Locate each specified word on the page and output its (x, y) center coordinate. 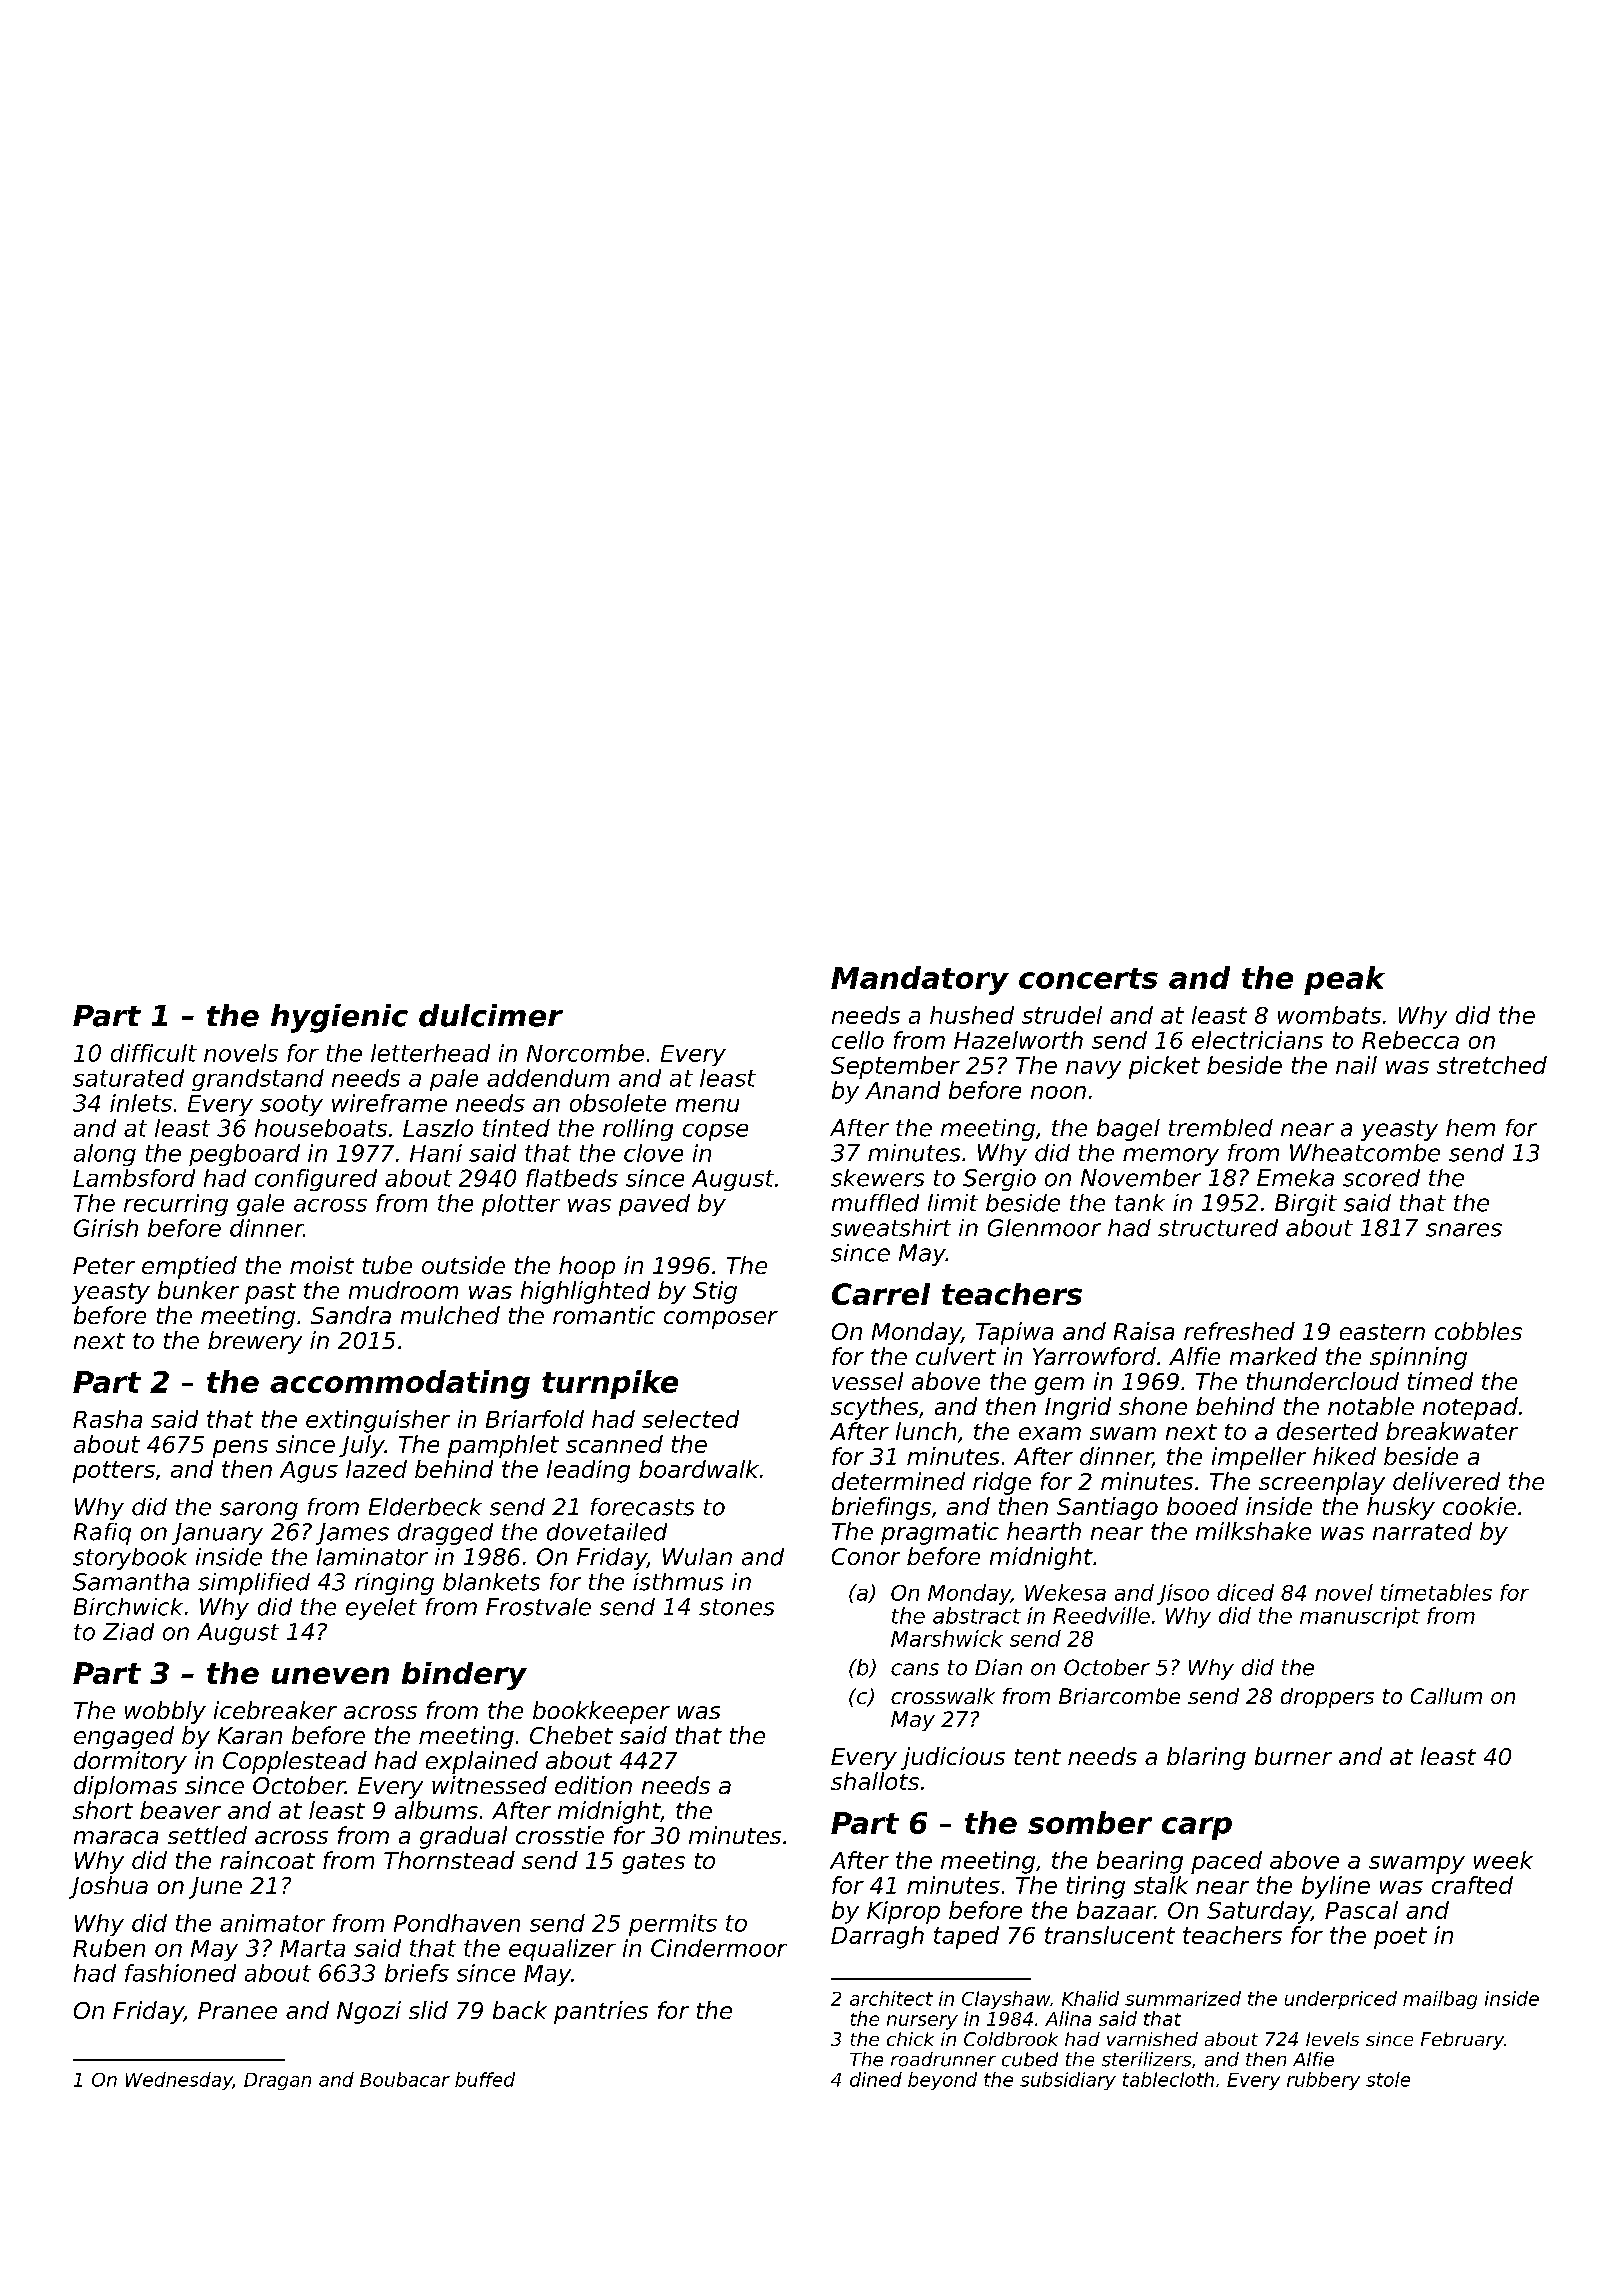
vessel (867, 1381)
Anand (902, 1090)
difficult (154, 1053)
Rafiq (102, 1534)
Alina (1068, 2018)
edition (593, 1785)
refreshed (1239, 1331)
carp (1197, 1828)
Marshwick (947, 1638)
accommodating (400, 1384)
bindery (464, 1676)
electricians (1257, 1040)
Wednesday (179, 2081)
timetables (1436, 1592)
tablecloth (1168, 2079)
